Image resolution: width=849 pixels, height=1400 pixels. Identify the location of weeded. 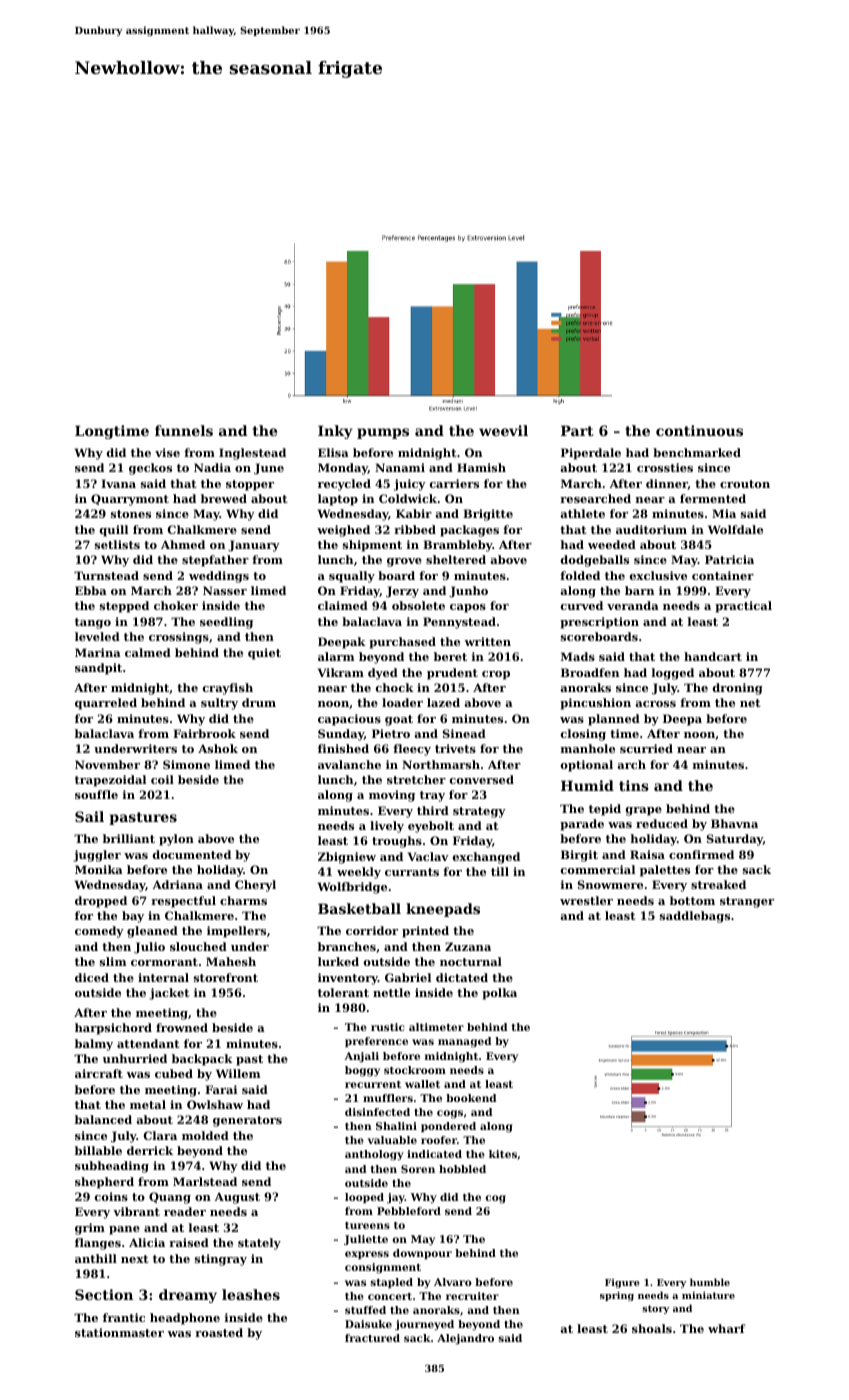
(612, 544).
